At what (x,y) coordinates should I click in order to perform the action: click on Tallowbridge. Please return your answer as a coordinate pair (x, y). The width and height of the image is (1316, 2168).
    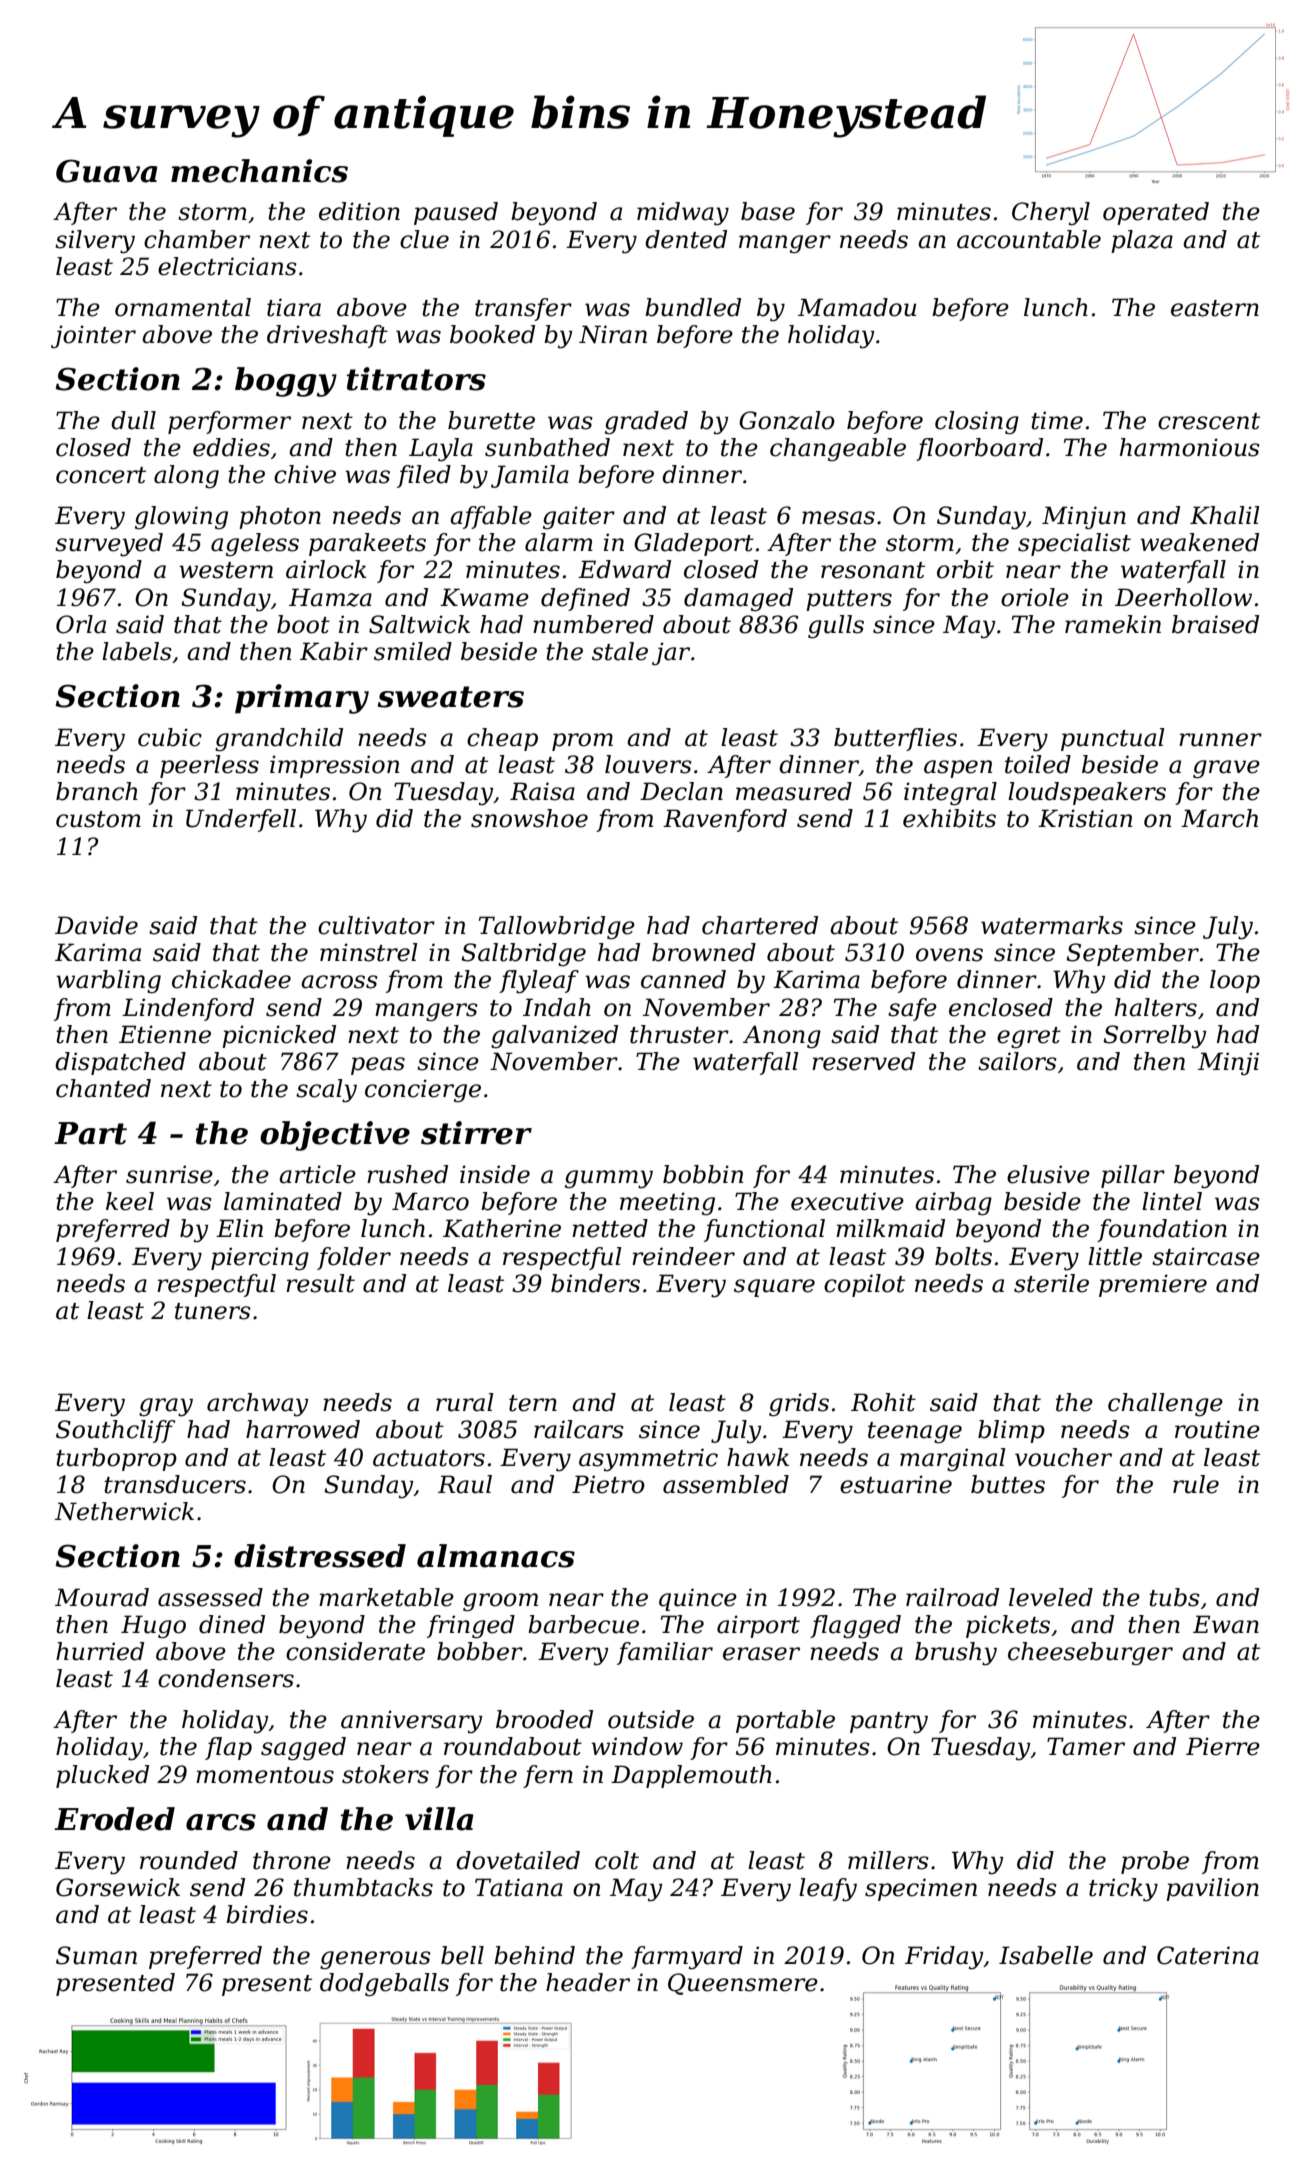
    Looking at the image, I should click on (557, 928).
